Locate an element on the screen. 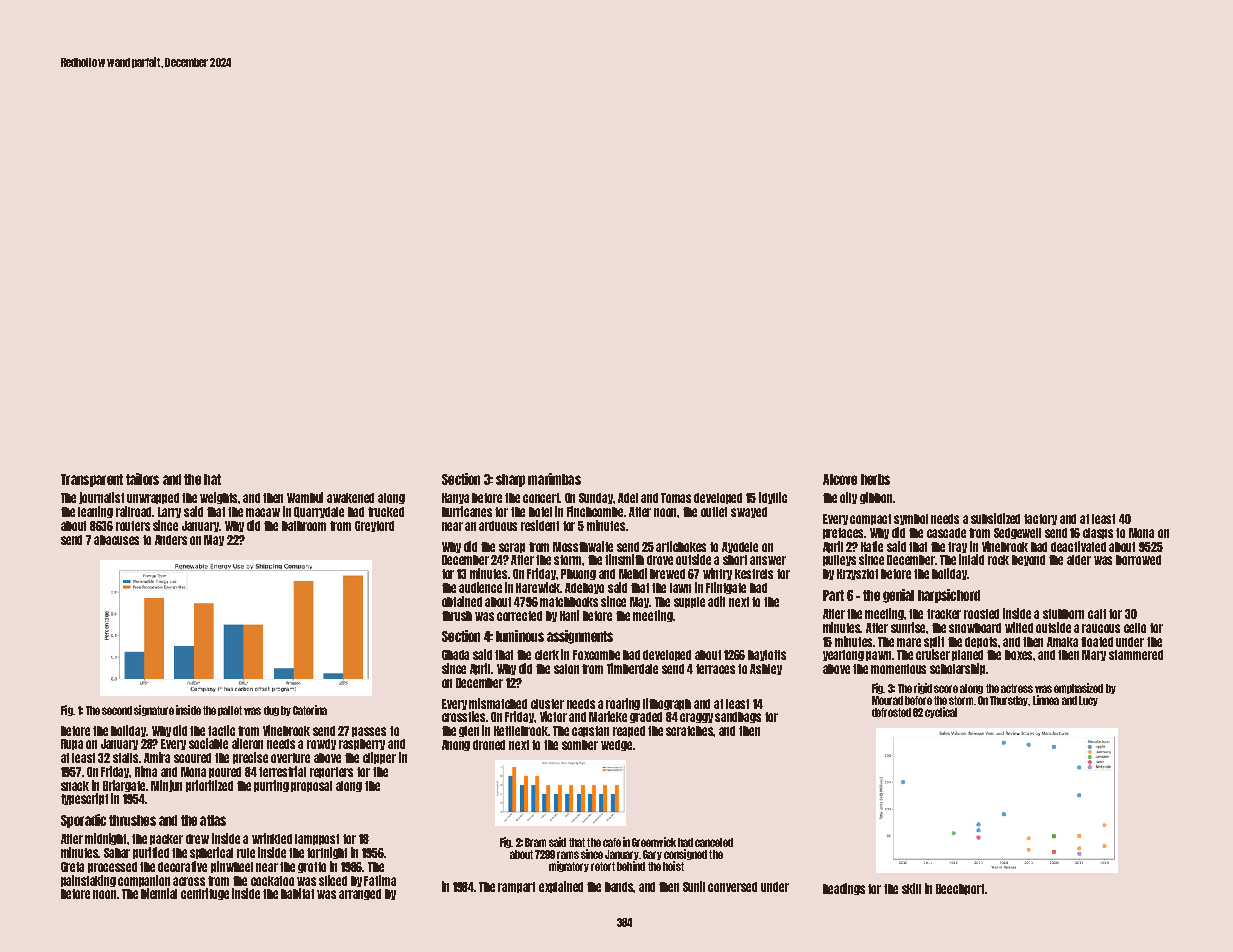 This screenshot has width=1233, height=952. factory is located at coordinates (1040, 519).
